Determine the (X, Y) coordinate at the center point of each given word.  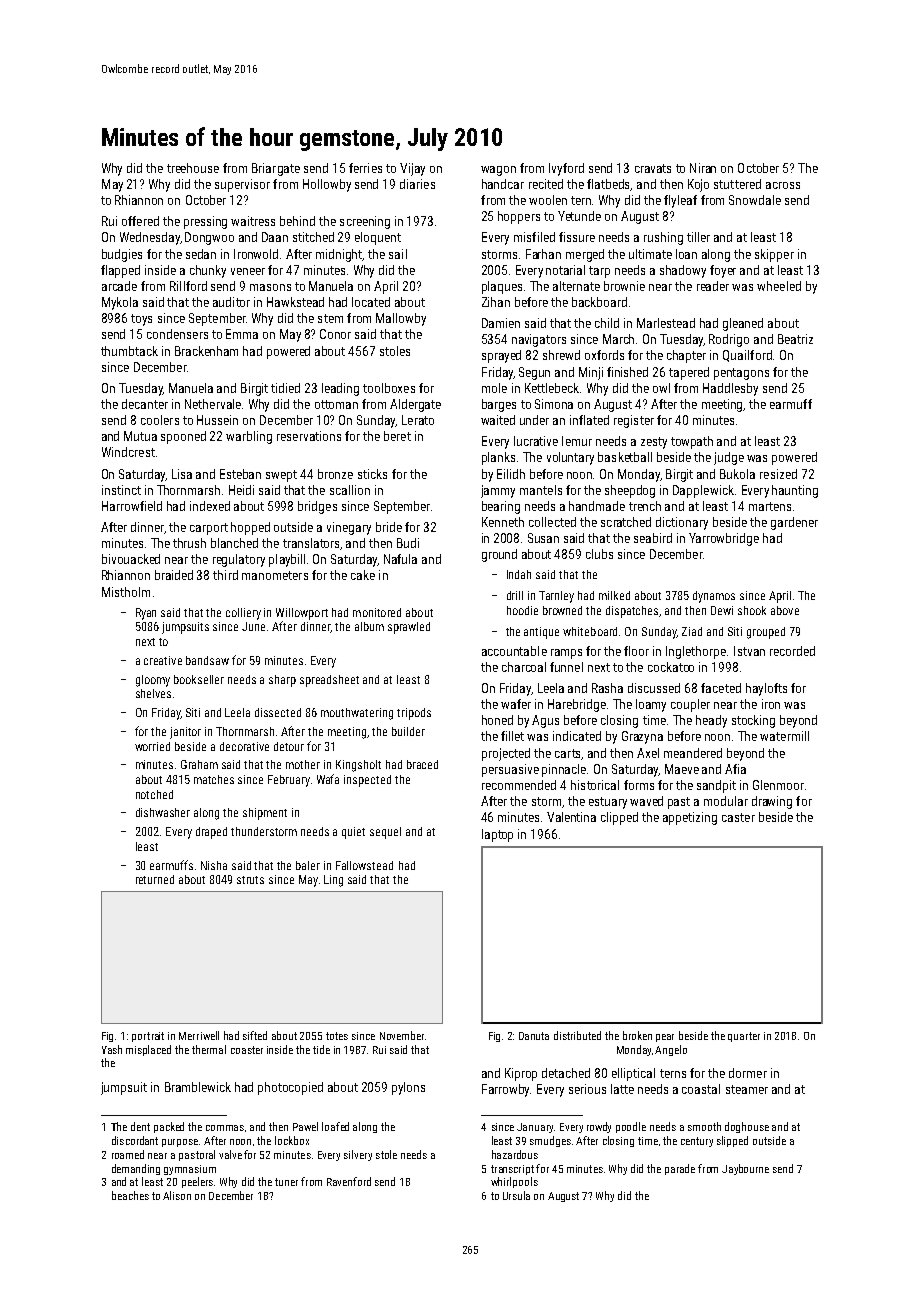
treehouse (193, 168)
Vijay (412, 169)
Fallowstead (364, 865)
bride (389, 527)
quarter (744, 1037)
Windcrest (128, 452)
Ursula (516, 1195)
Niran (703, 168)
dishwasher (163, 812)
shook (752, 610)
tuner (286, 1182)
